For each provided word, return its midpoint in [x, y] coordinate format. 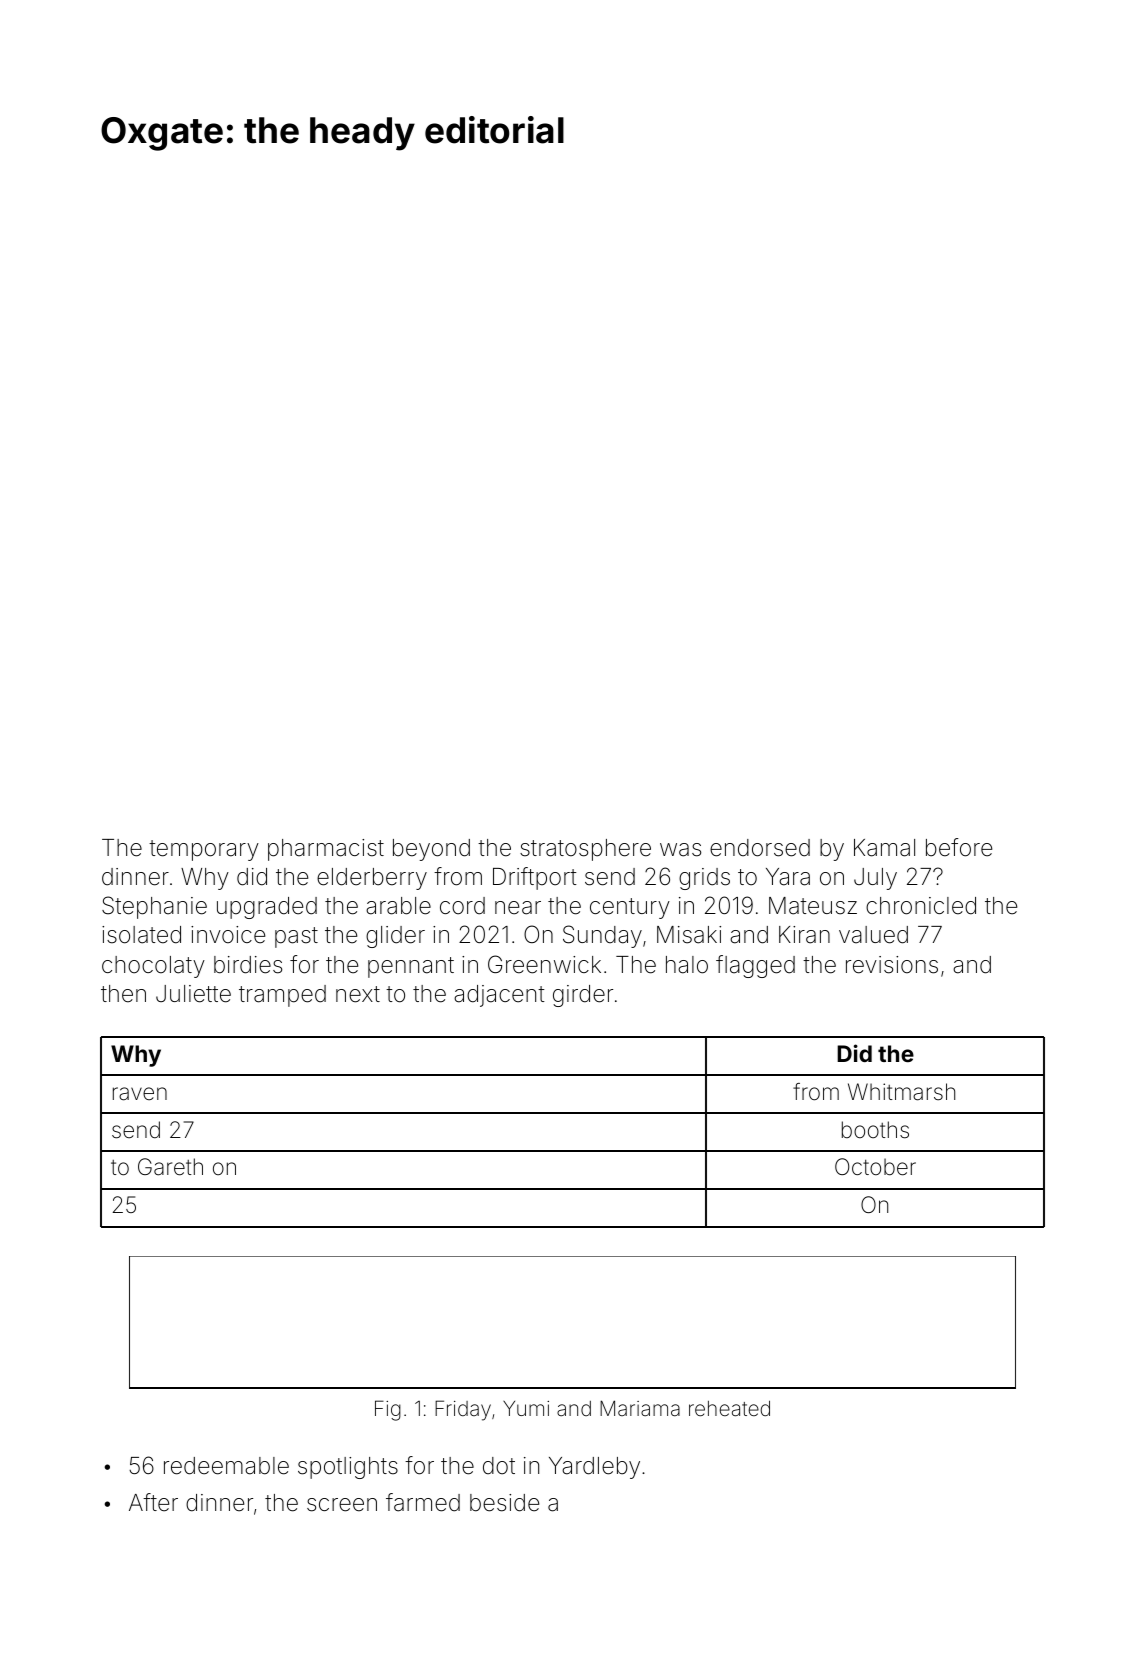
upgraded [267, 908]
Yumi [526, 1408]
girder [583, 996]
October [875, 1167]
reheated [729, 1408]
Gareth [170, 1167]
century [630, 908]
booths [875, 1130]
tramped [282, 996]
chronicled [921, 906]
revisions [892, 965]
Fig [388, 1410]
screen [342, 1505]
